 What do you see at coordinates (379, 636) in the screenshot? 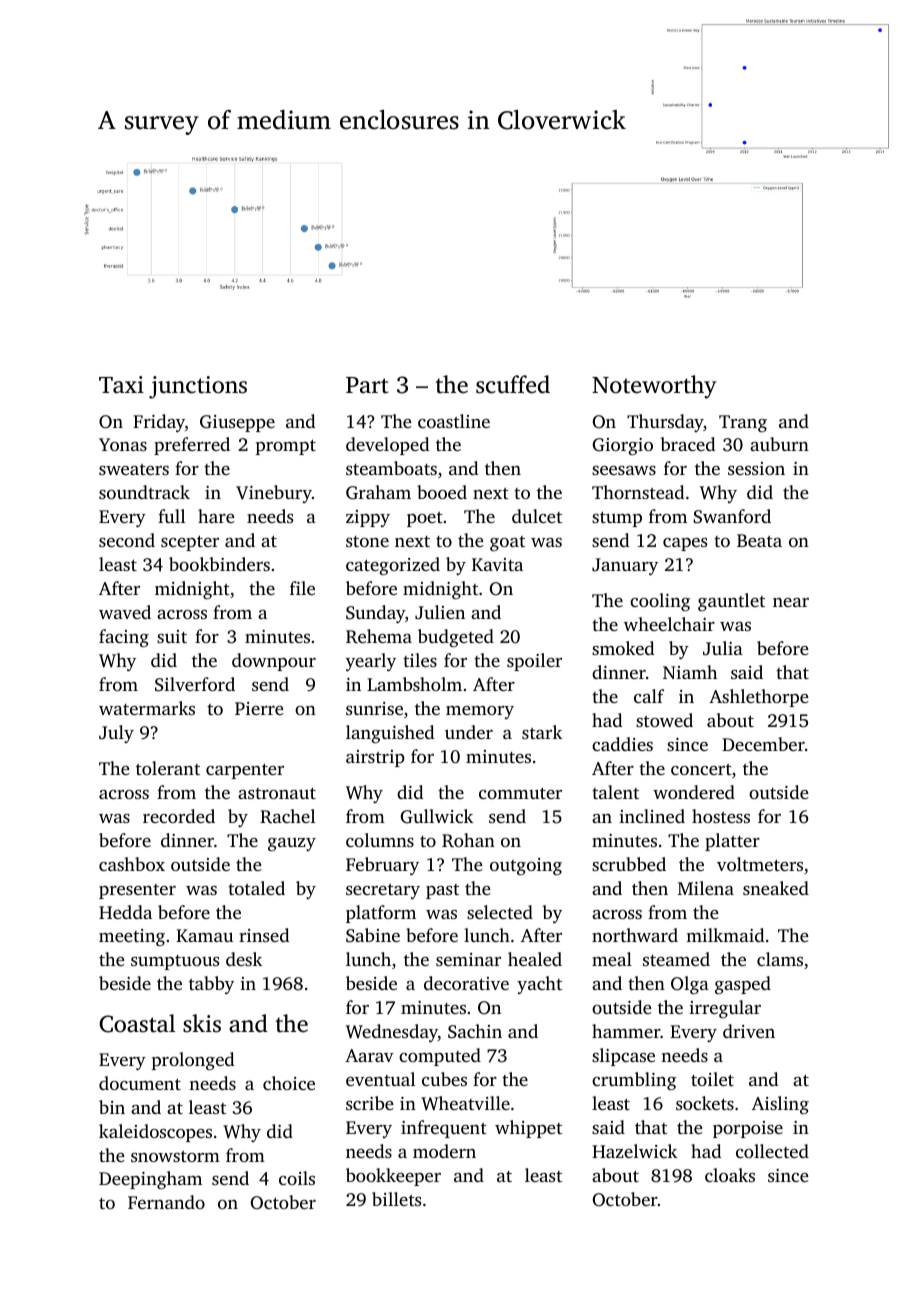
I see `Rehema` at bounding box center [379, 636].
